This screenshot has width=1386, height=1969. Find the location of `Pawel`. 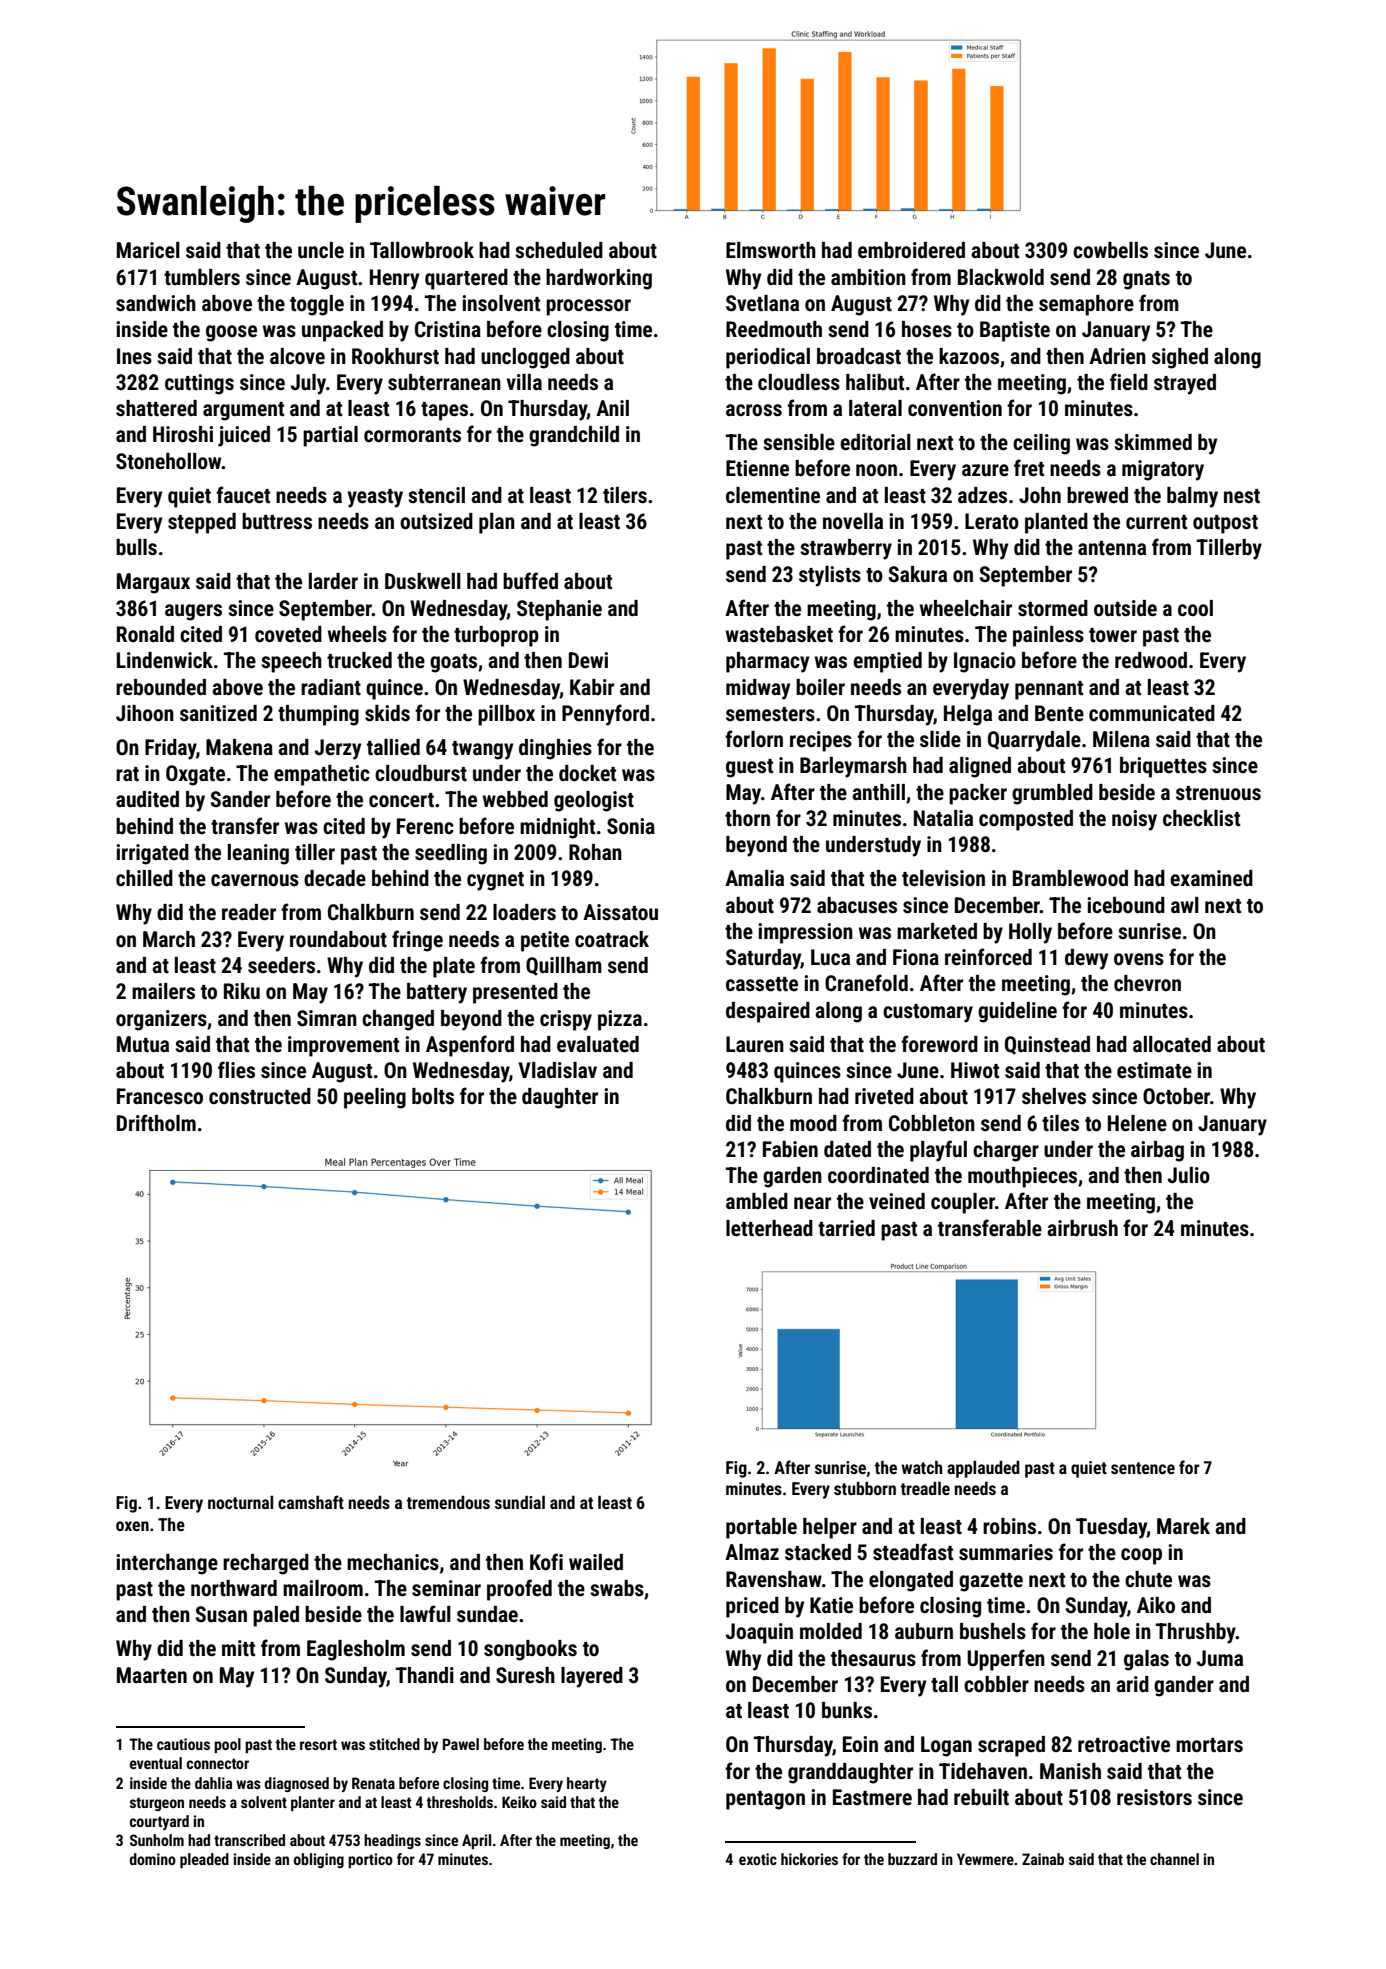

Pawel is located at coordinates (461, 1744).
